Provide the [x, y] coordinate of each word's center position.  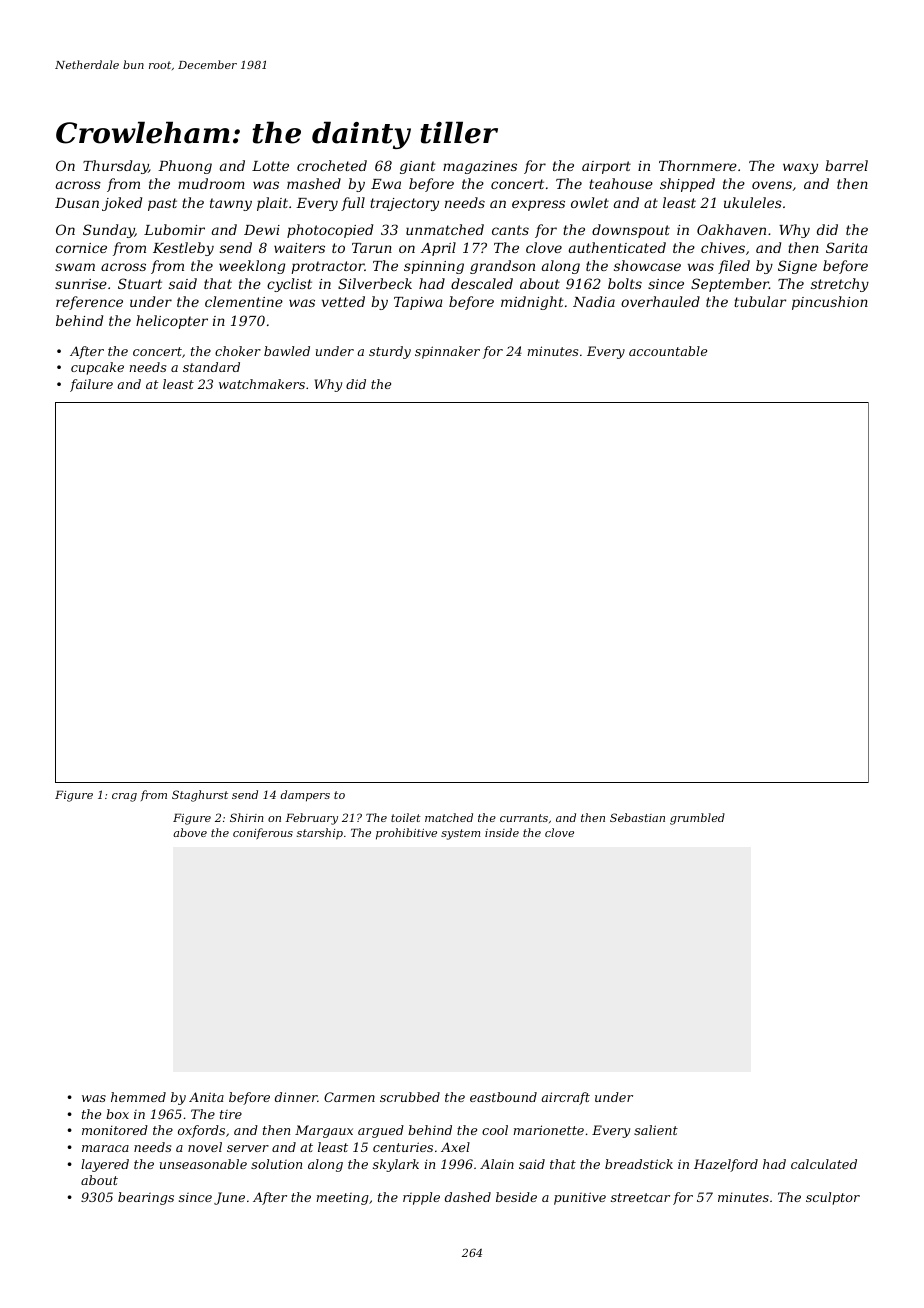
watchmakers [262, 384]
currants [524, 818]
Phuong [185, 167]
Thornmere [698, 165]
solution [276, 1164]
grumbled [697, 819]
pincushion [830, 303]
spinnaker [447, 352]
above [190, 832]
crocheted [332, 165]
